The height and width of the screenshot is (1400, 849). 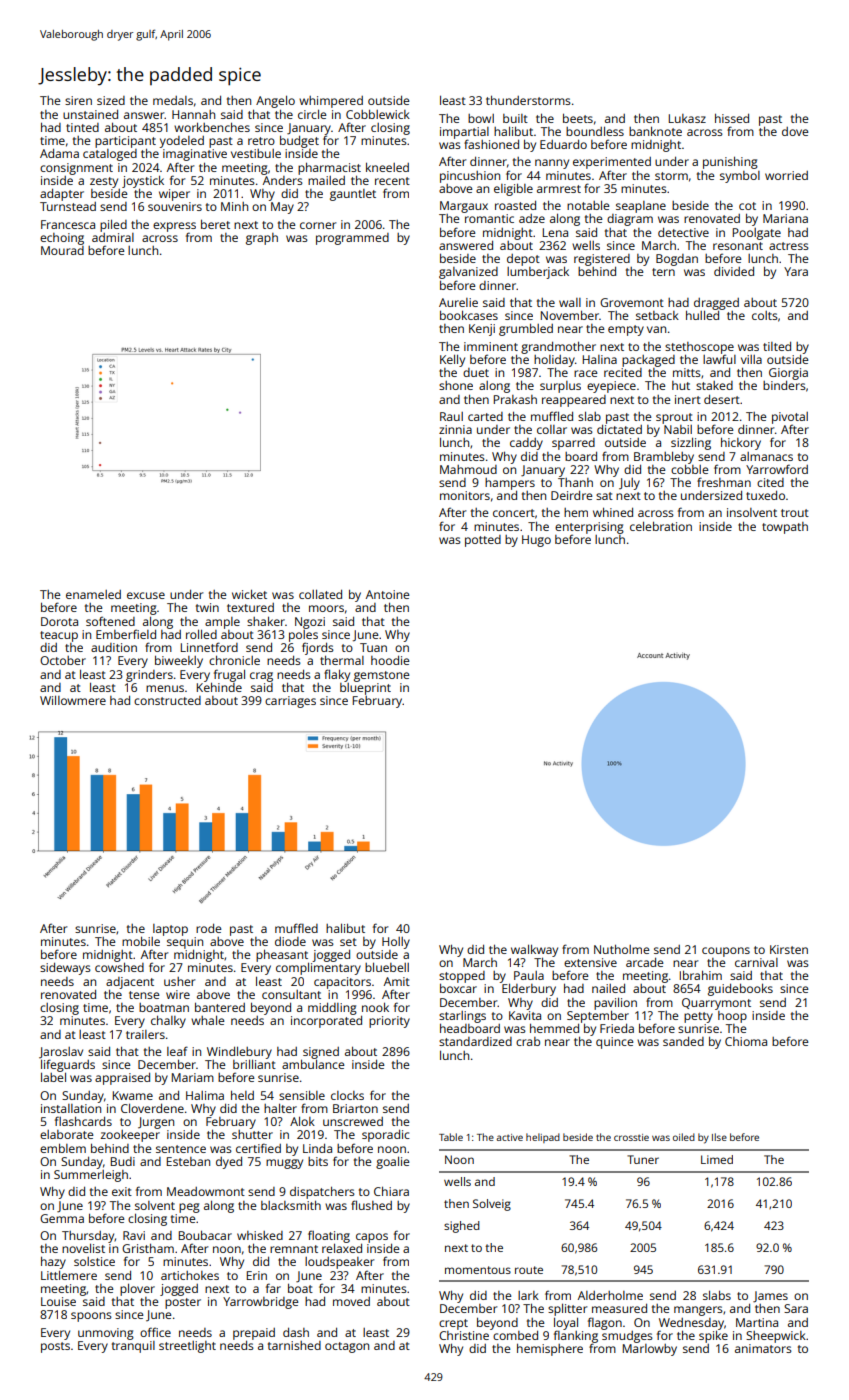 I want to click on Lukasz, so click(x=687, y=118).
